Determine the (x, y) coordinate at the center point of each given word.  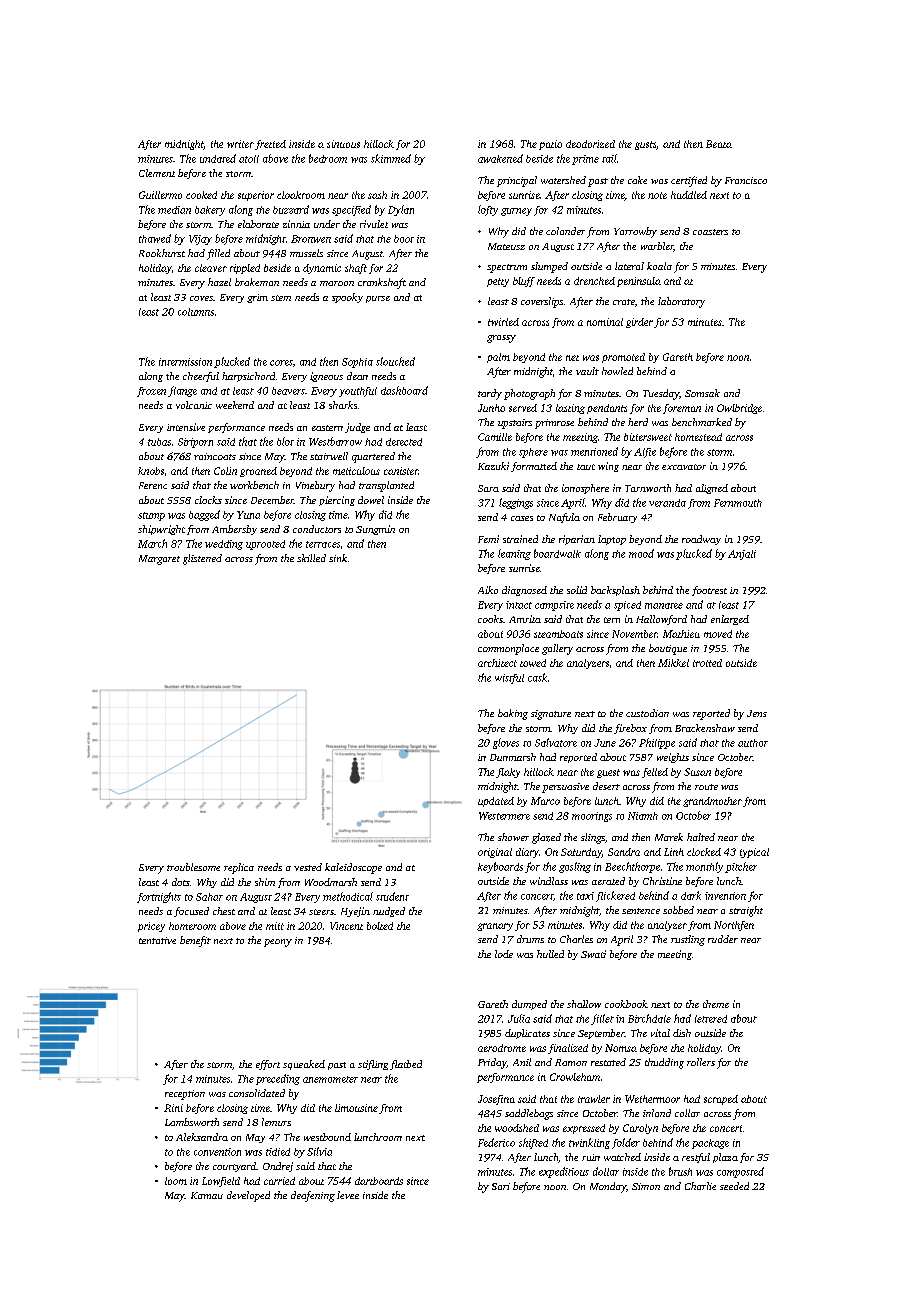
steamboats (558, 634)
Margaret (159, 560)
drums (530, 939)
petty (498, 282)
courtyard (234, 1167)
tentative (157, 940)
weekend (235, 405)
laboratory (681, 302)
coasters (710, 232)
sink (338, 558)
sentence (641, 911)
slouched (395, 361)
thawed (155, 238)
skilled (311, 558)
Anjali (742, 555)
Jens (757, 713)
